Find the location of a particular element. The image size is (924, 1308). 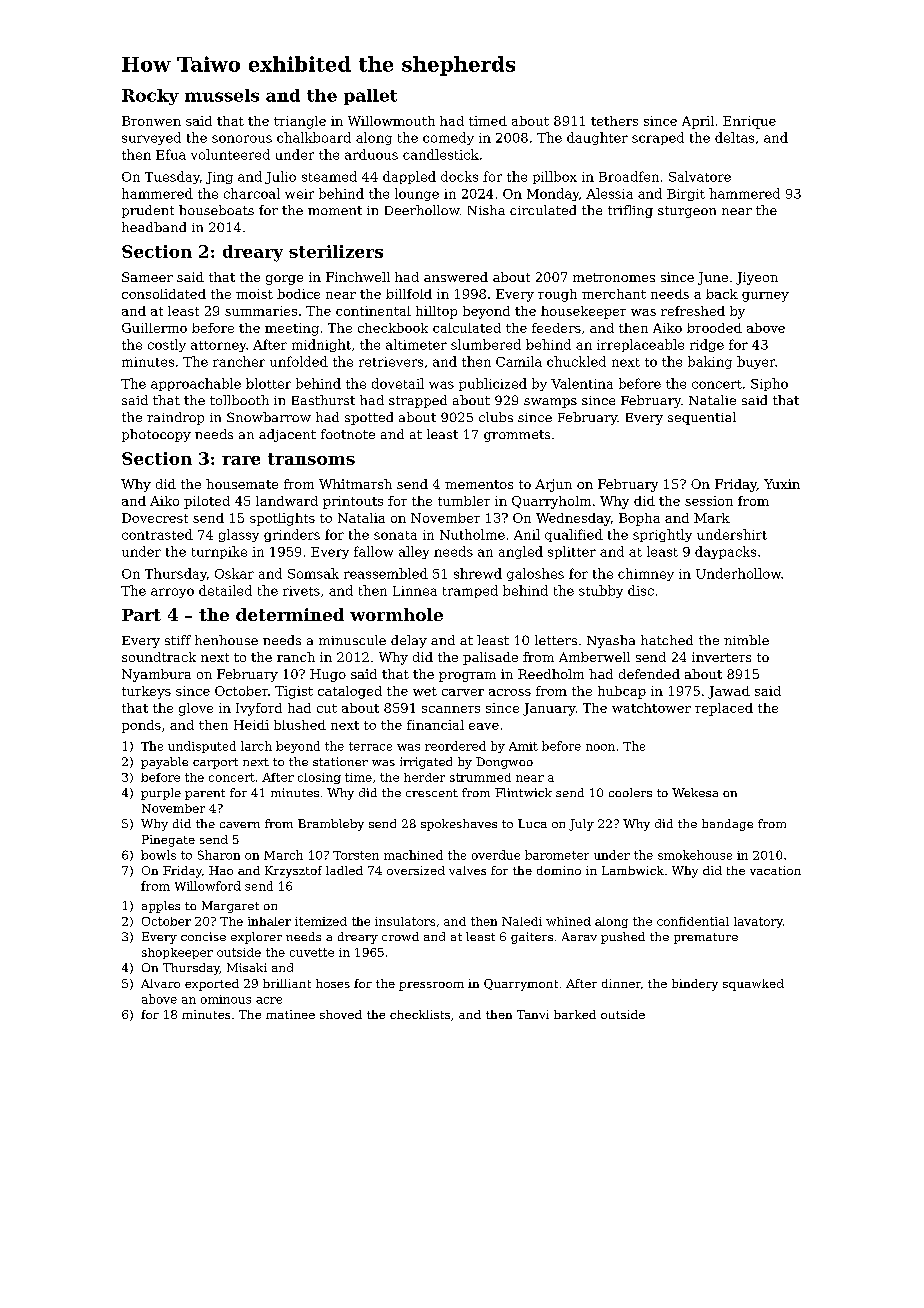

Torsten is located at coordinates (356, 855).
